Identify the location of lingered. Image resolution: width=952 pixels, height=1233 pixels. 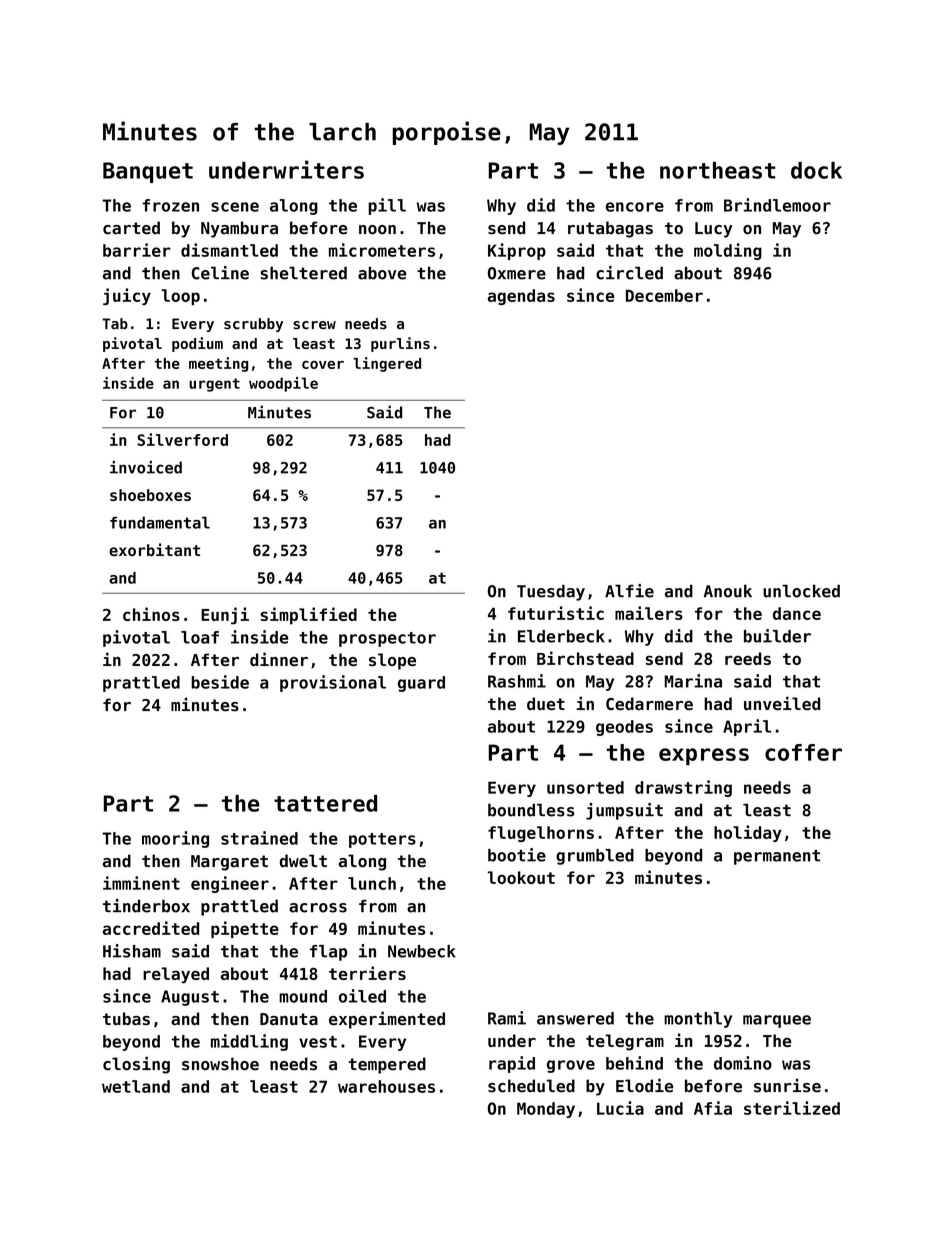
(387, 364).
